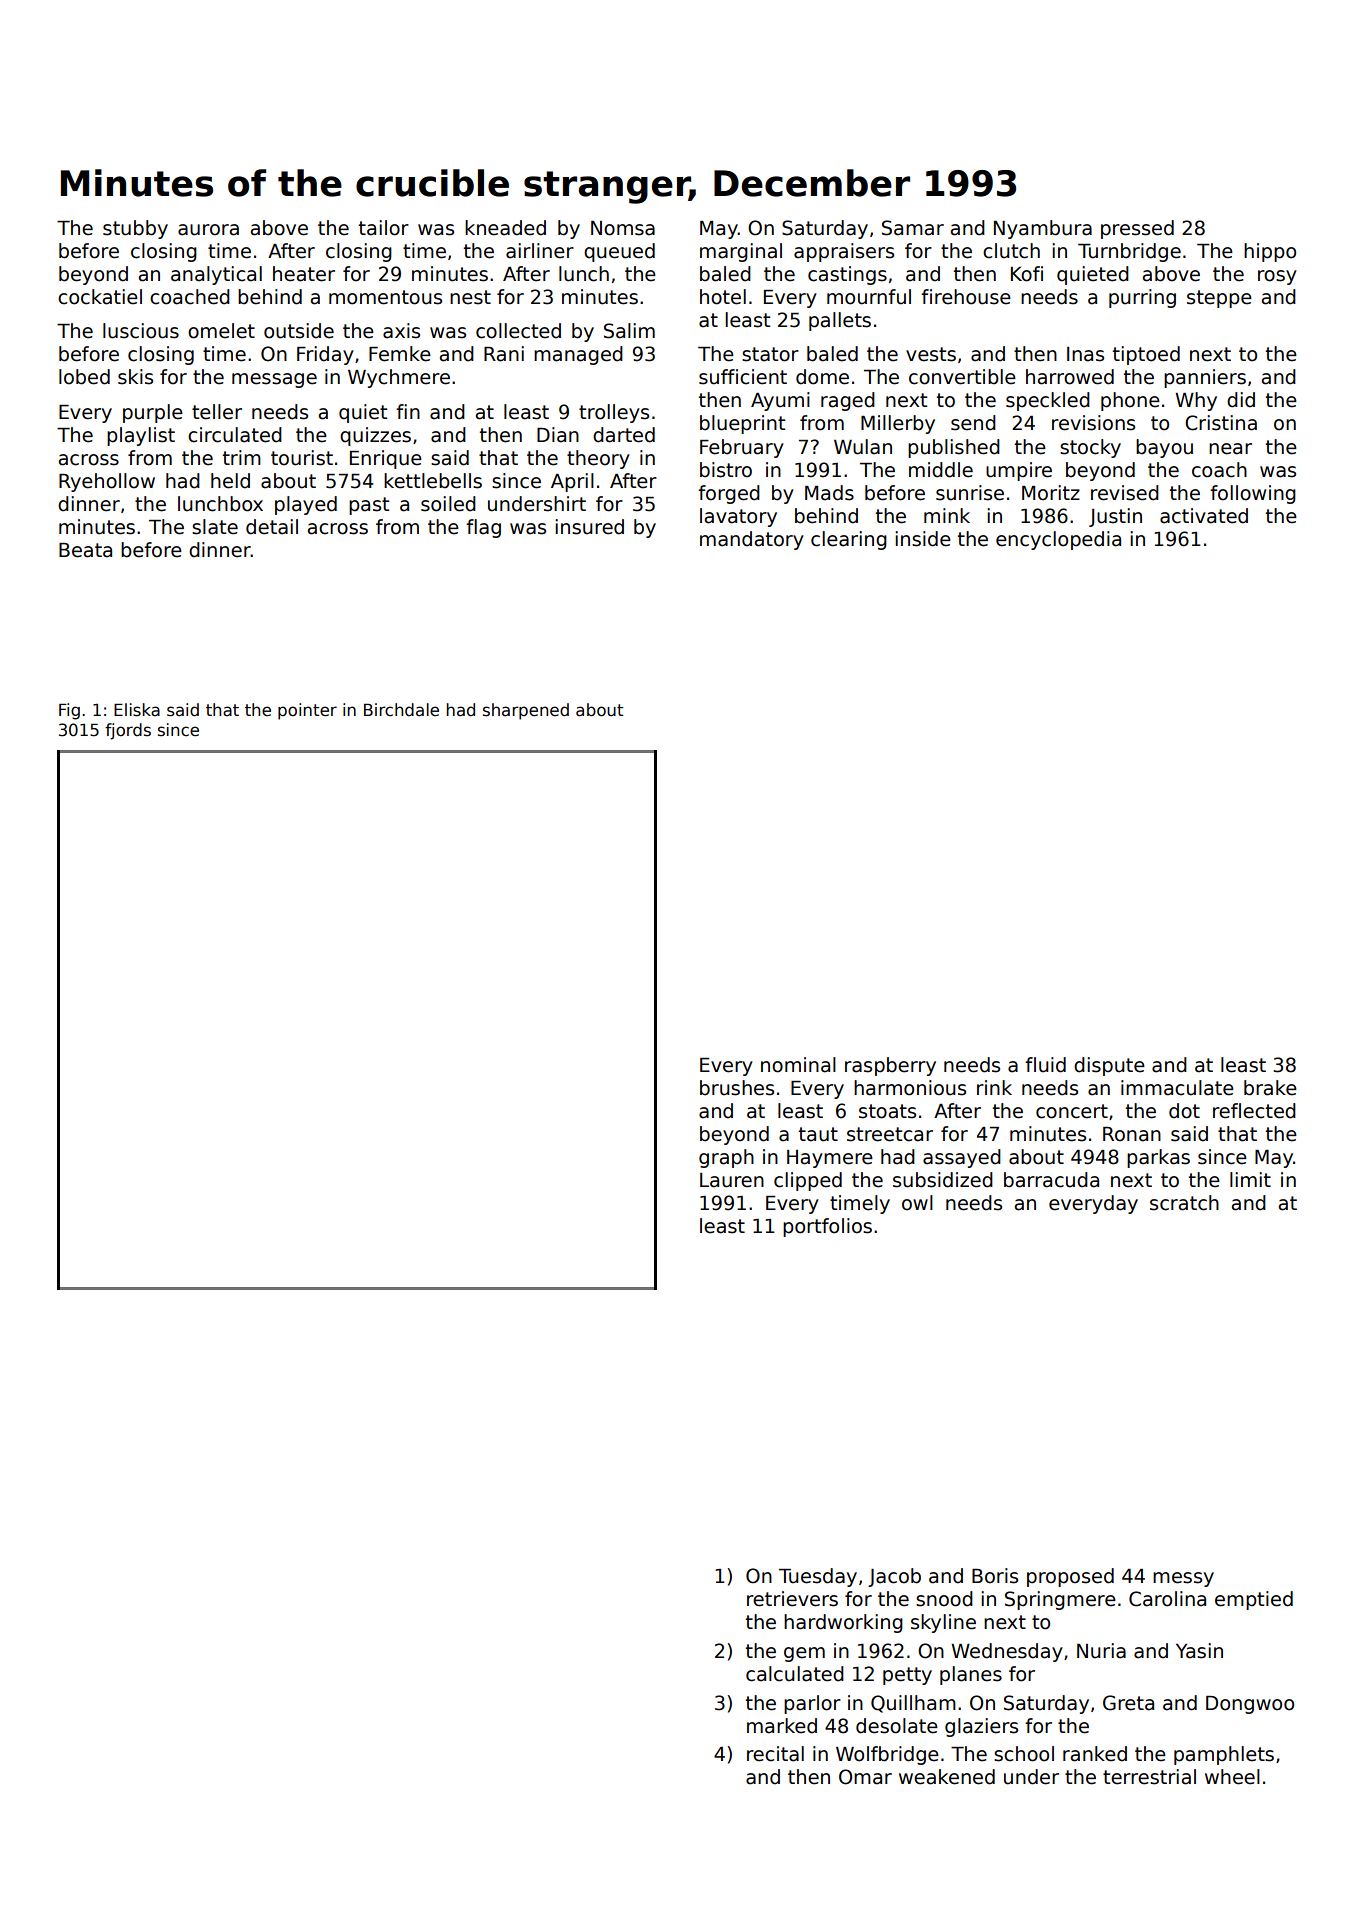 This screenshot has height=1916, width=1355. What do you see at coordinates (775, 1754) in the screenshot?
I see `recital` at bounding box center [775, 1754].
